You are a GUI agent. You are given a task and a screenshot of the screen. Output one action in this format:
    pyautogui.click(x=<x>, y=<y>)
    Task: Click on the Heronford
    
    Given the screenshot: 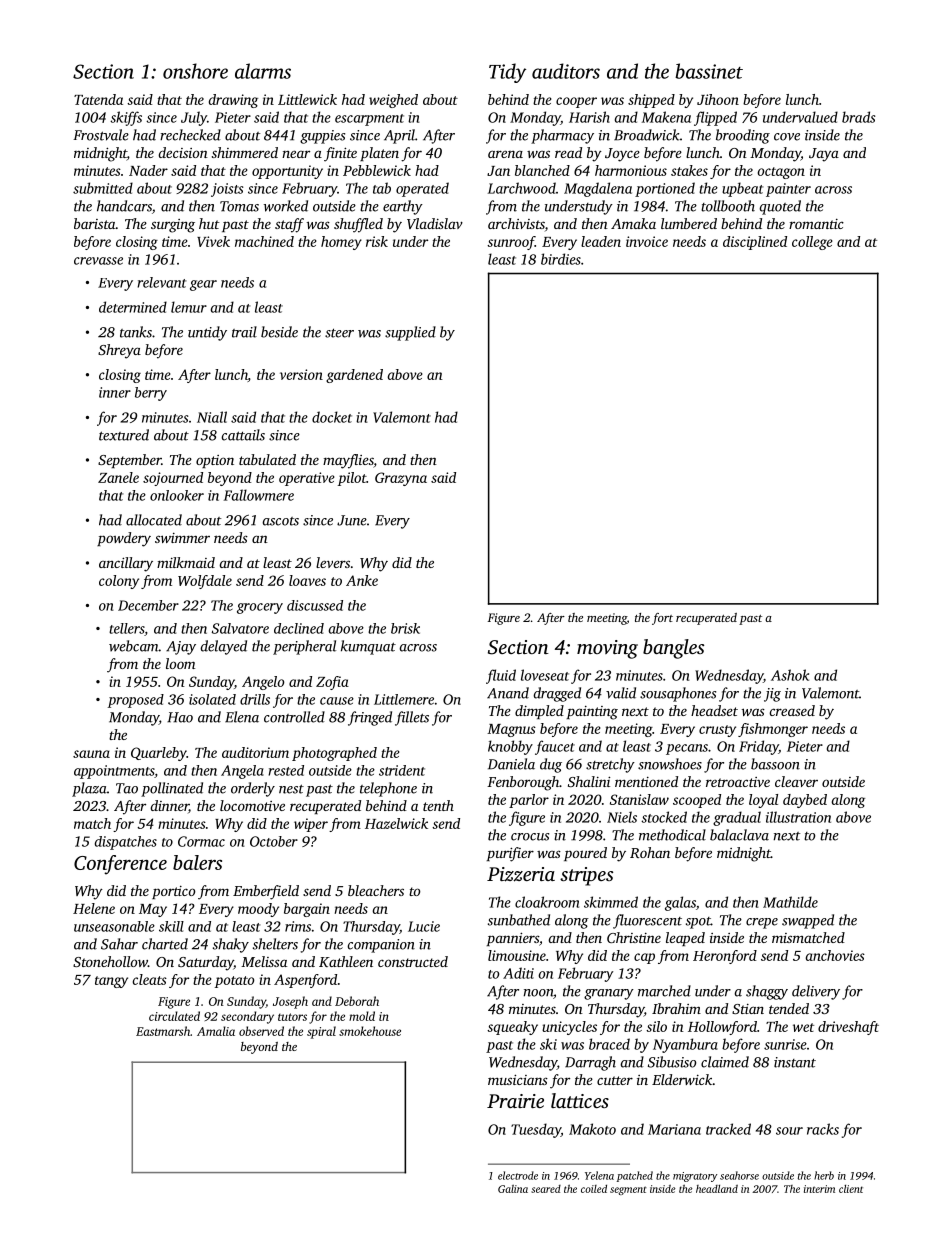 What is the action you would take?
    pyautogui.click(x=725, y=957)
